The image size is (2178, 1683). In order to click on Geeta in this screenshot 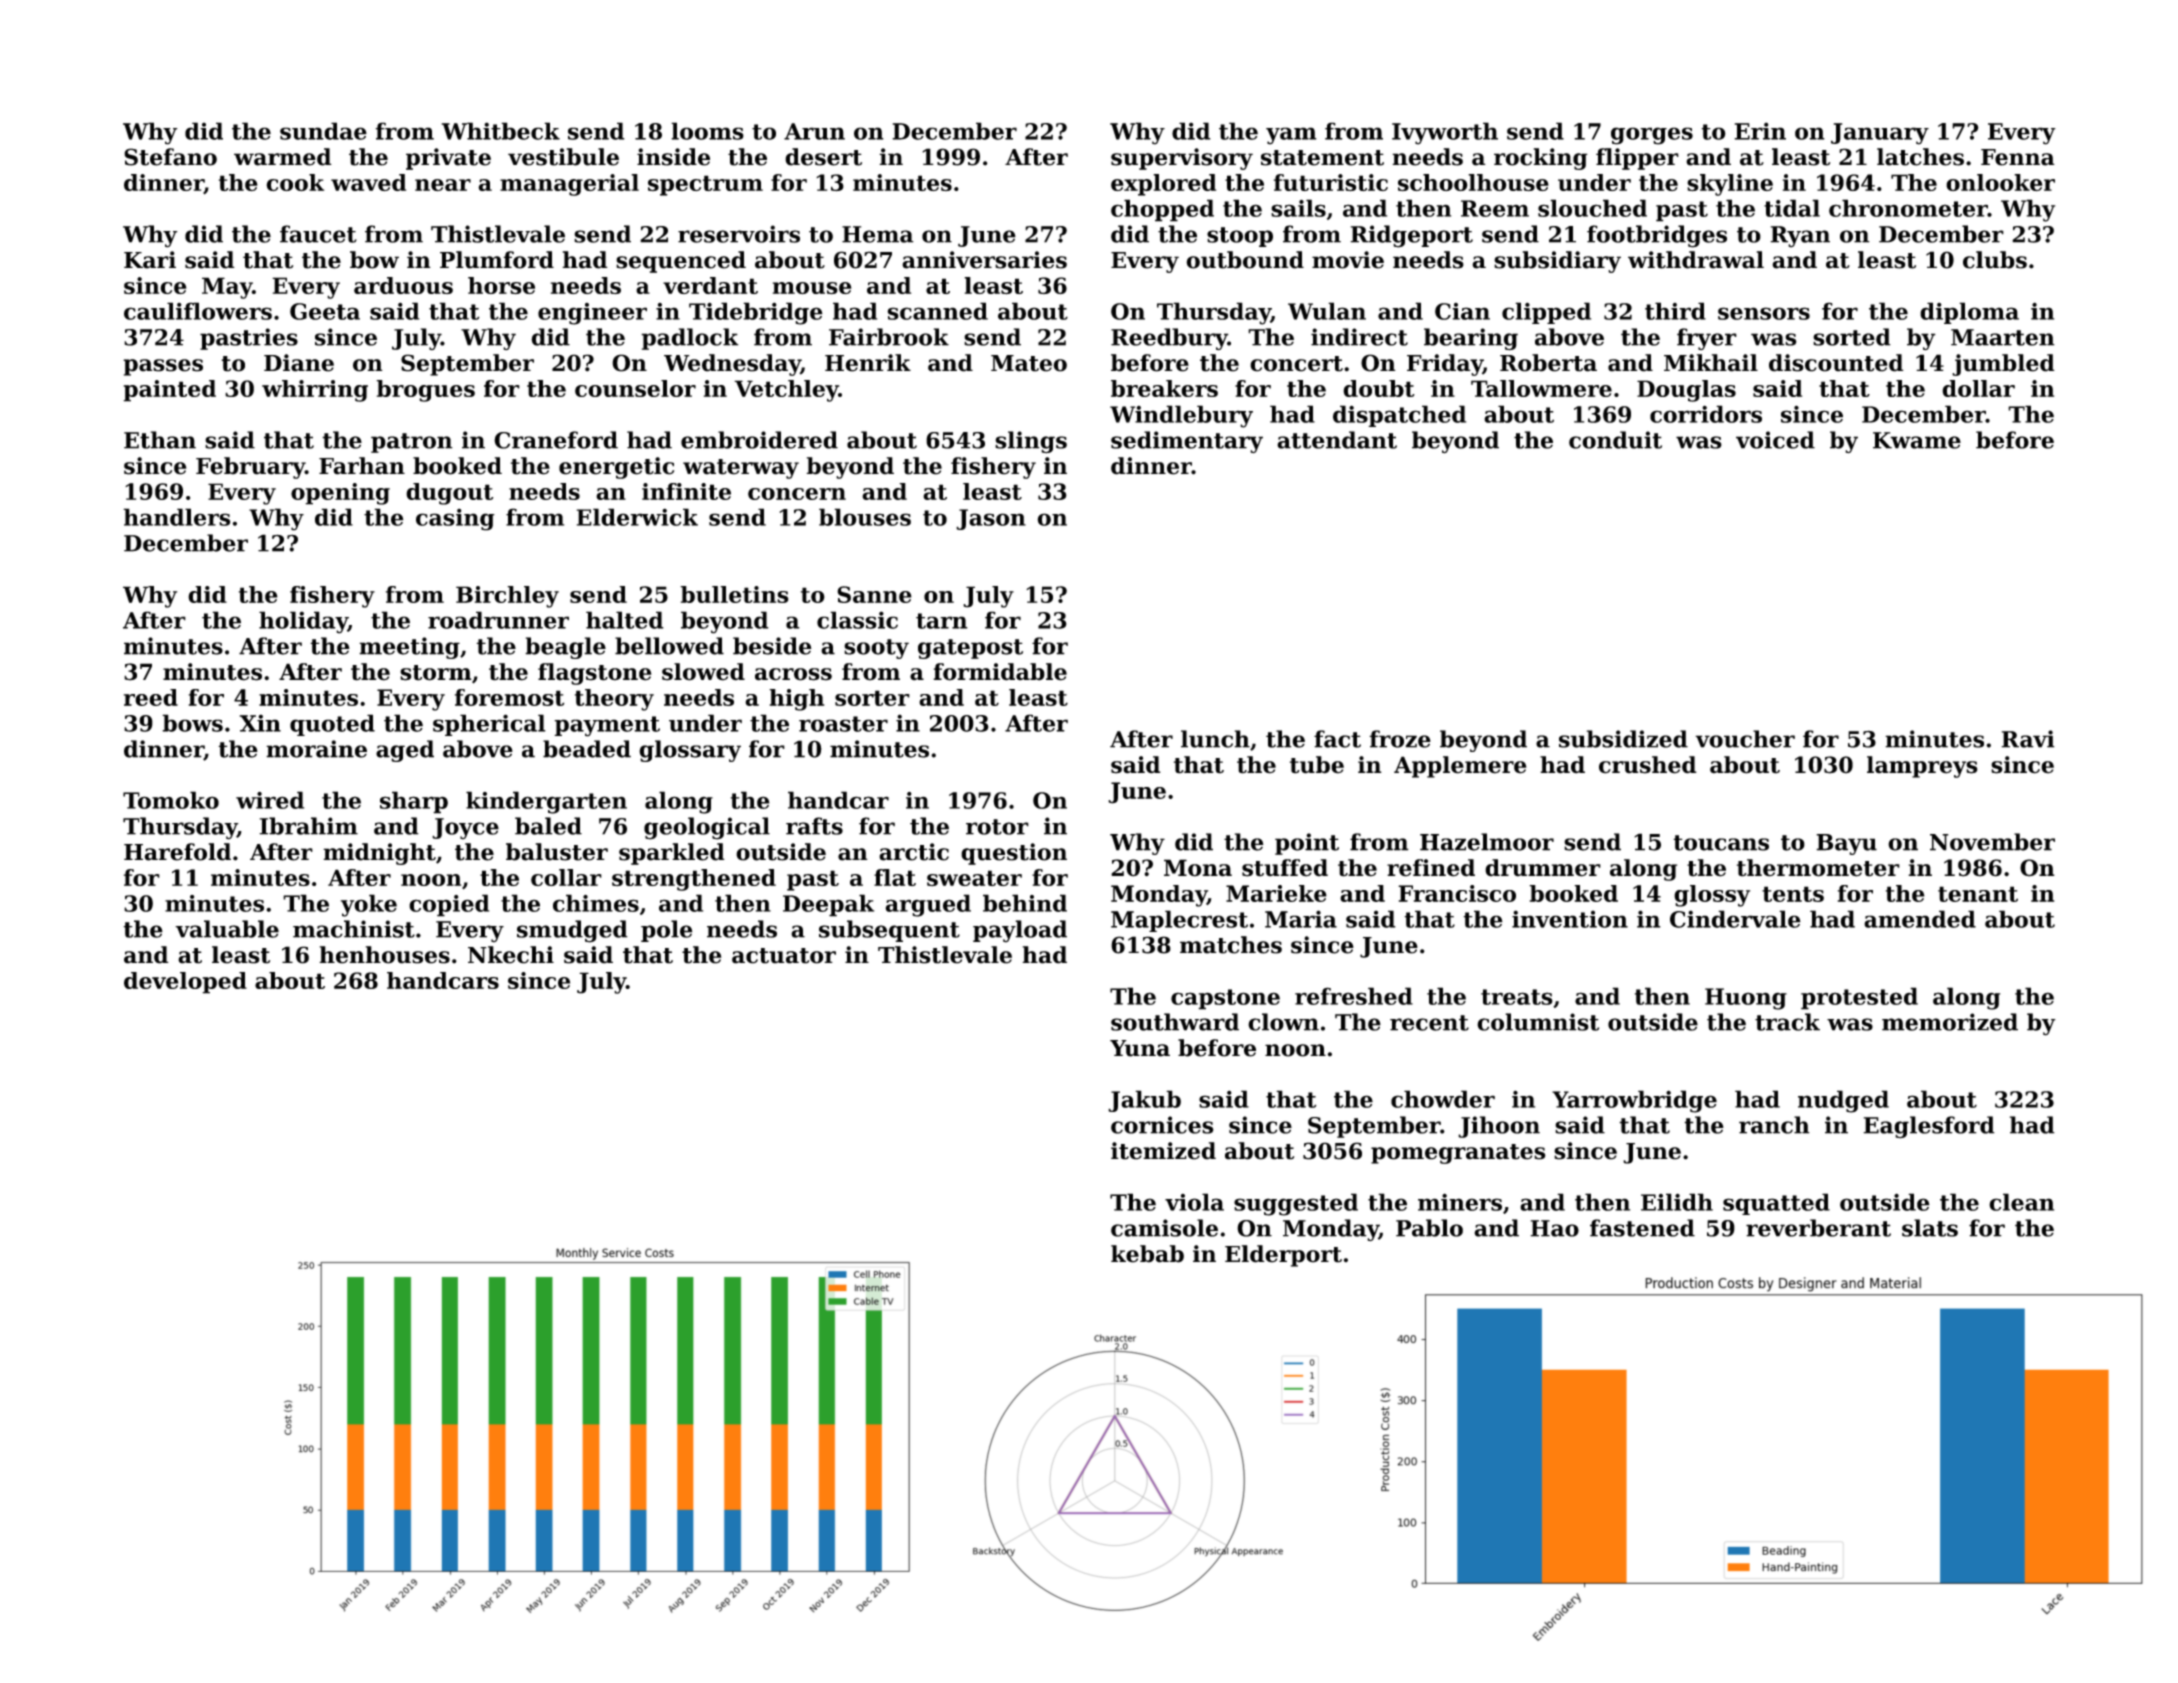, I will do `click(325, 311)`.
